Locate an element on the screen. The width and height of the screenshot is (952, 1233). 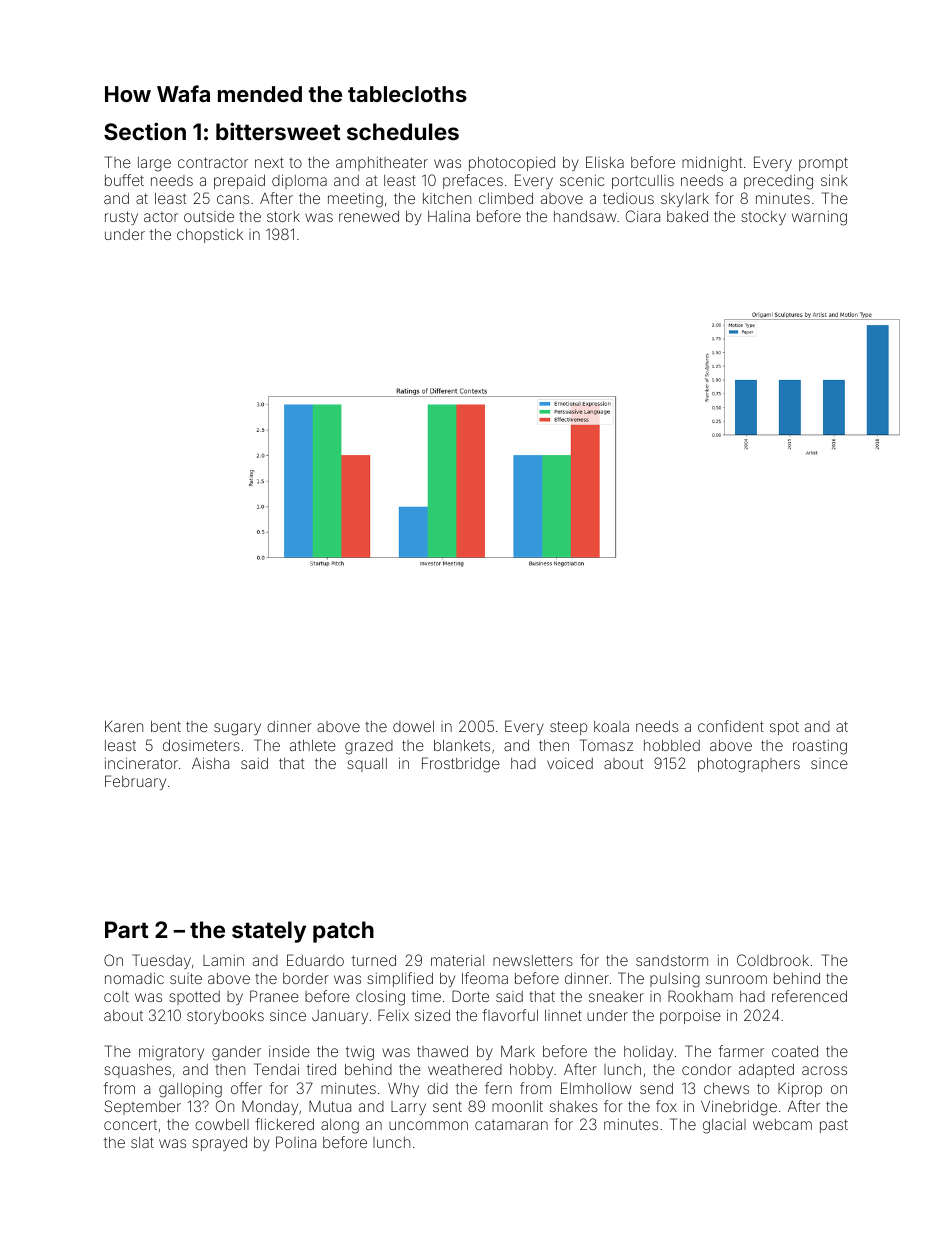
chopstick is located at coordinates (210, 236).
